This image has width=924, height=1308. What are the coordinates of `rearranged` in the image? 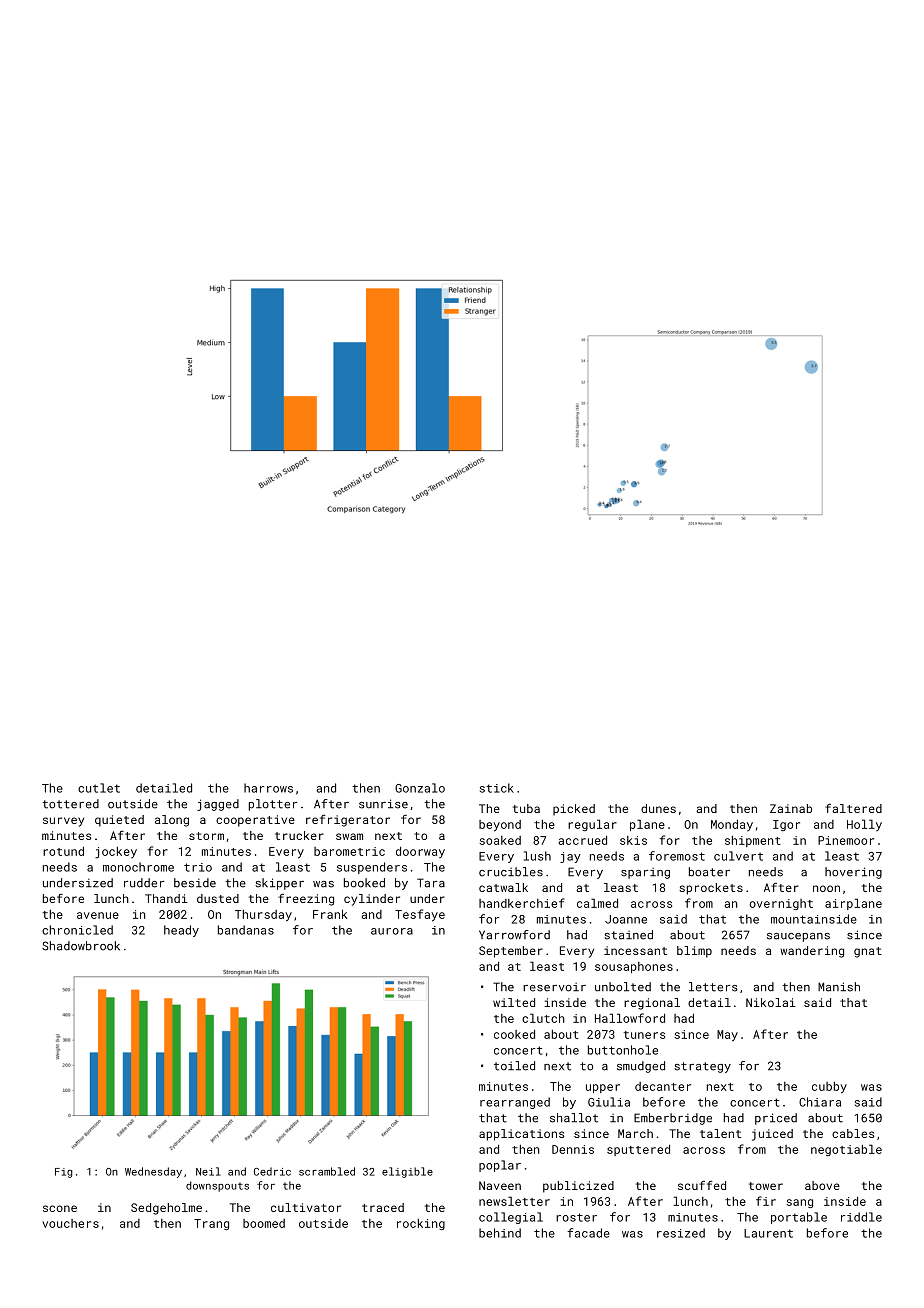 It's located at (515, 1103).
